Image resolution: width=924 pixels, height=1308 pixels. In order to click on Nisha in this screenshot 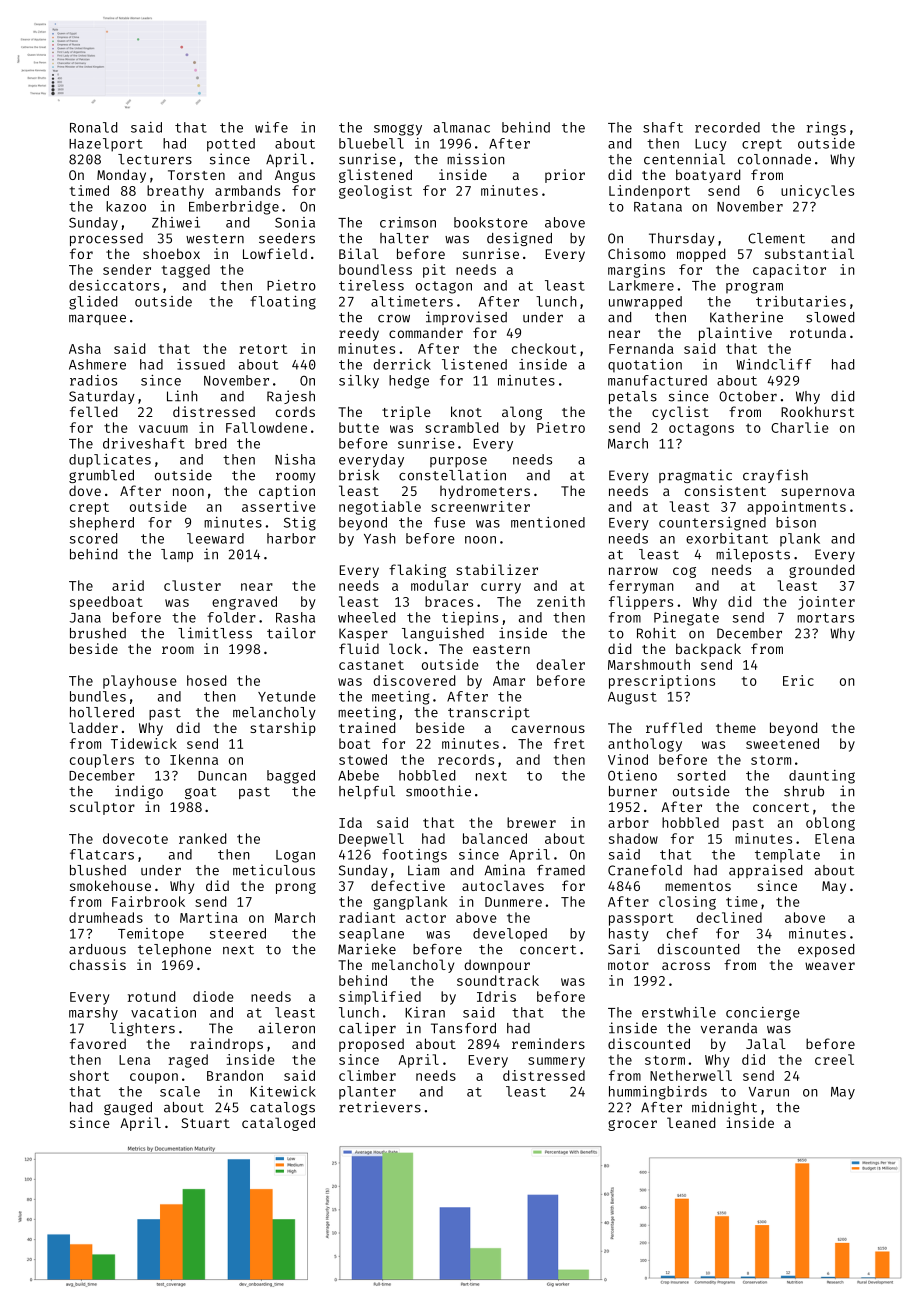, I will do `click(295, 459)`.
